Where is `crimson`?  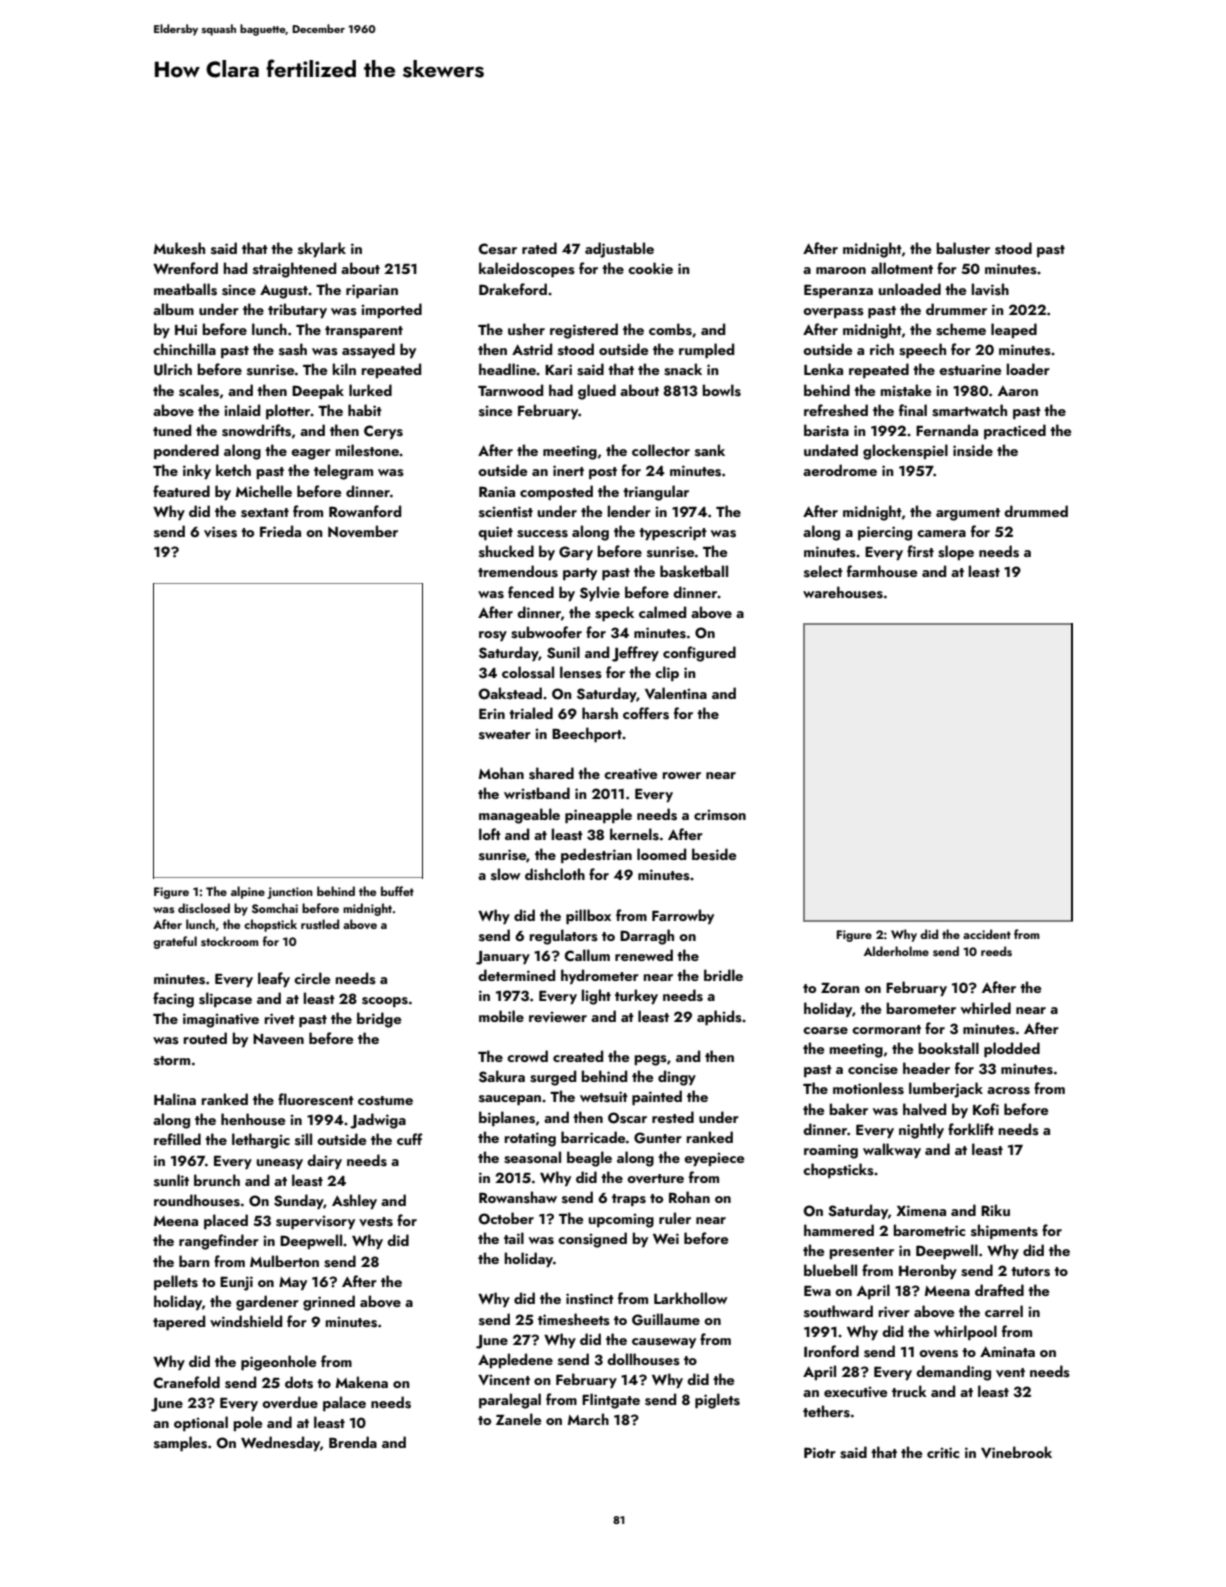
crimson is located at coordinates (720, 815).
